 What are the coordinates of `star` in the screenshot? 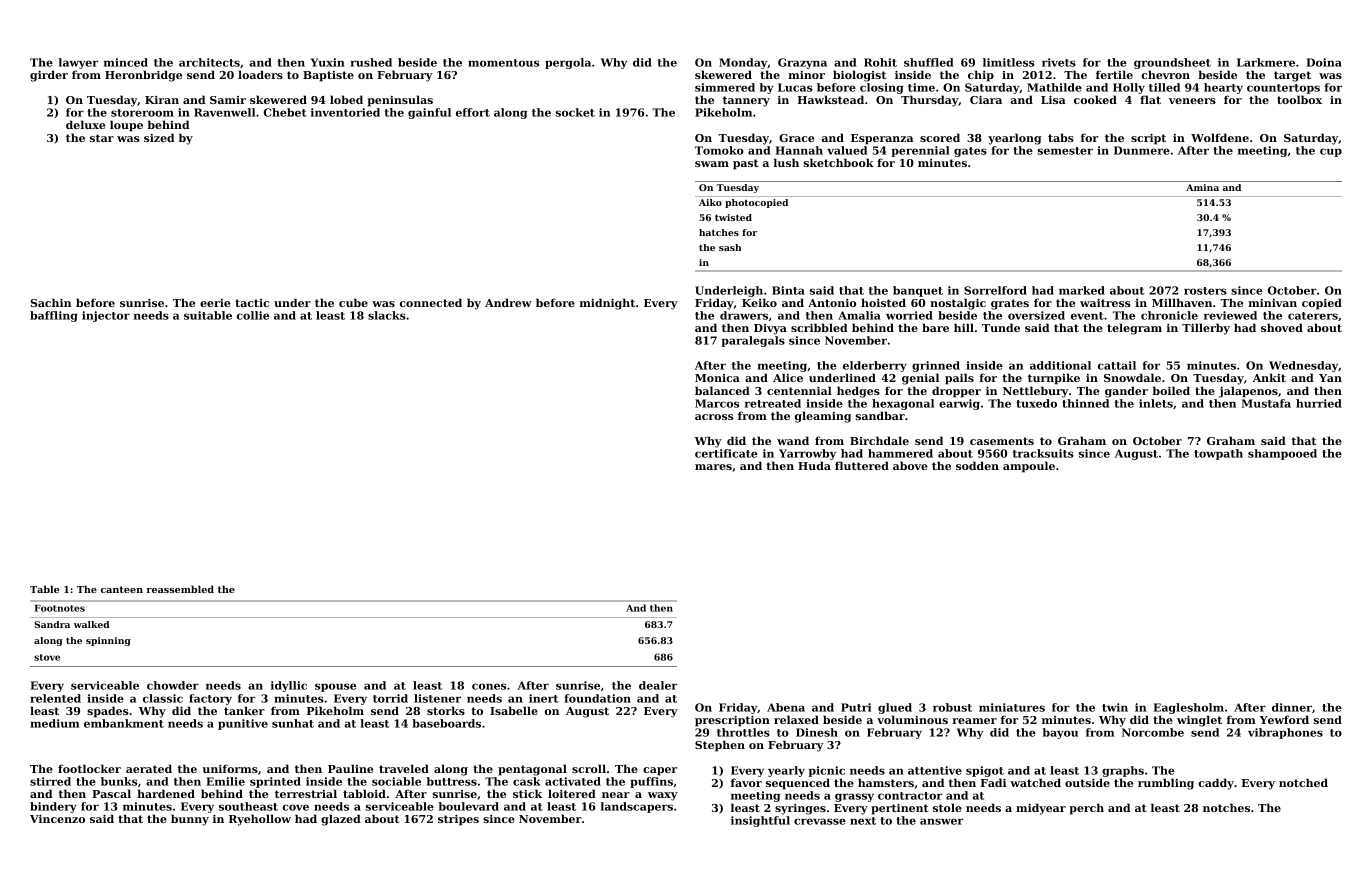 It's located at (102, 138).
